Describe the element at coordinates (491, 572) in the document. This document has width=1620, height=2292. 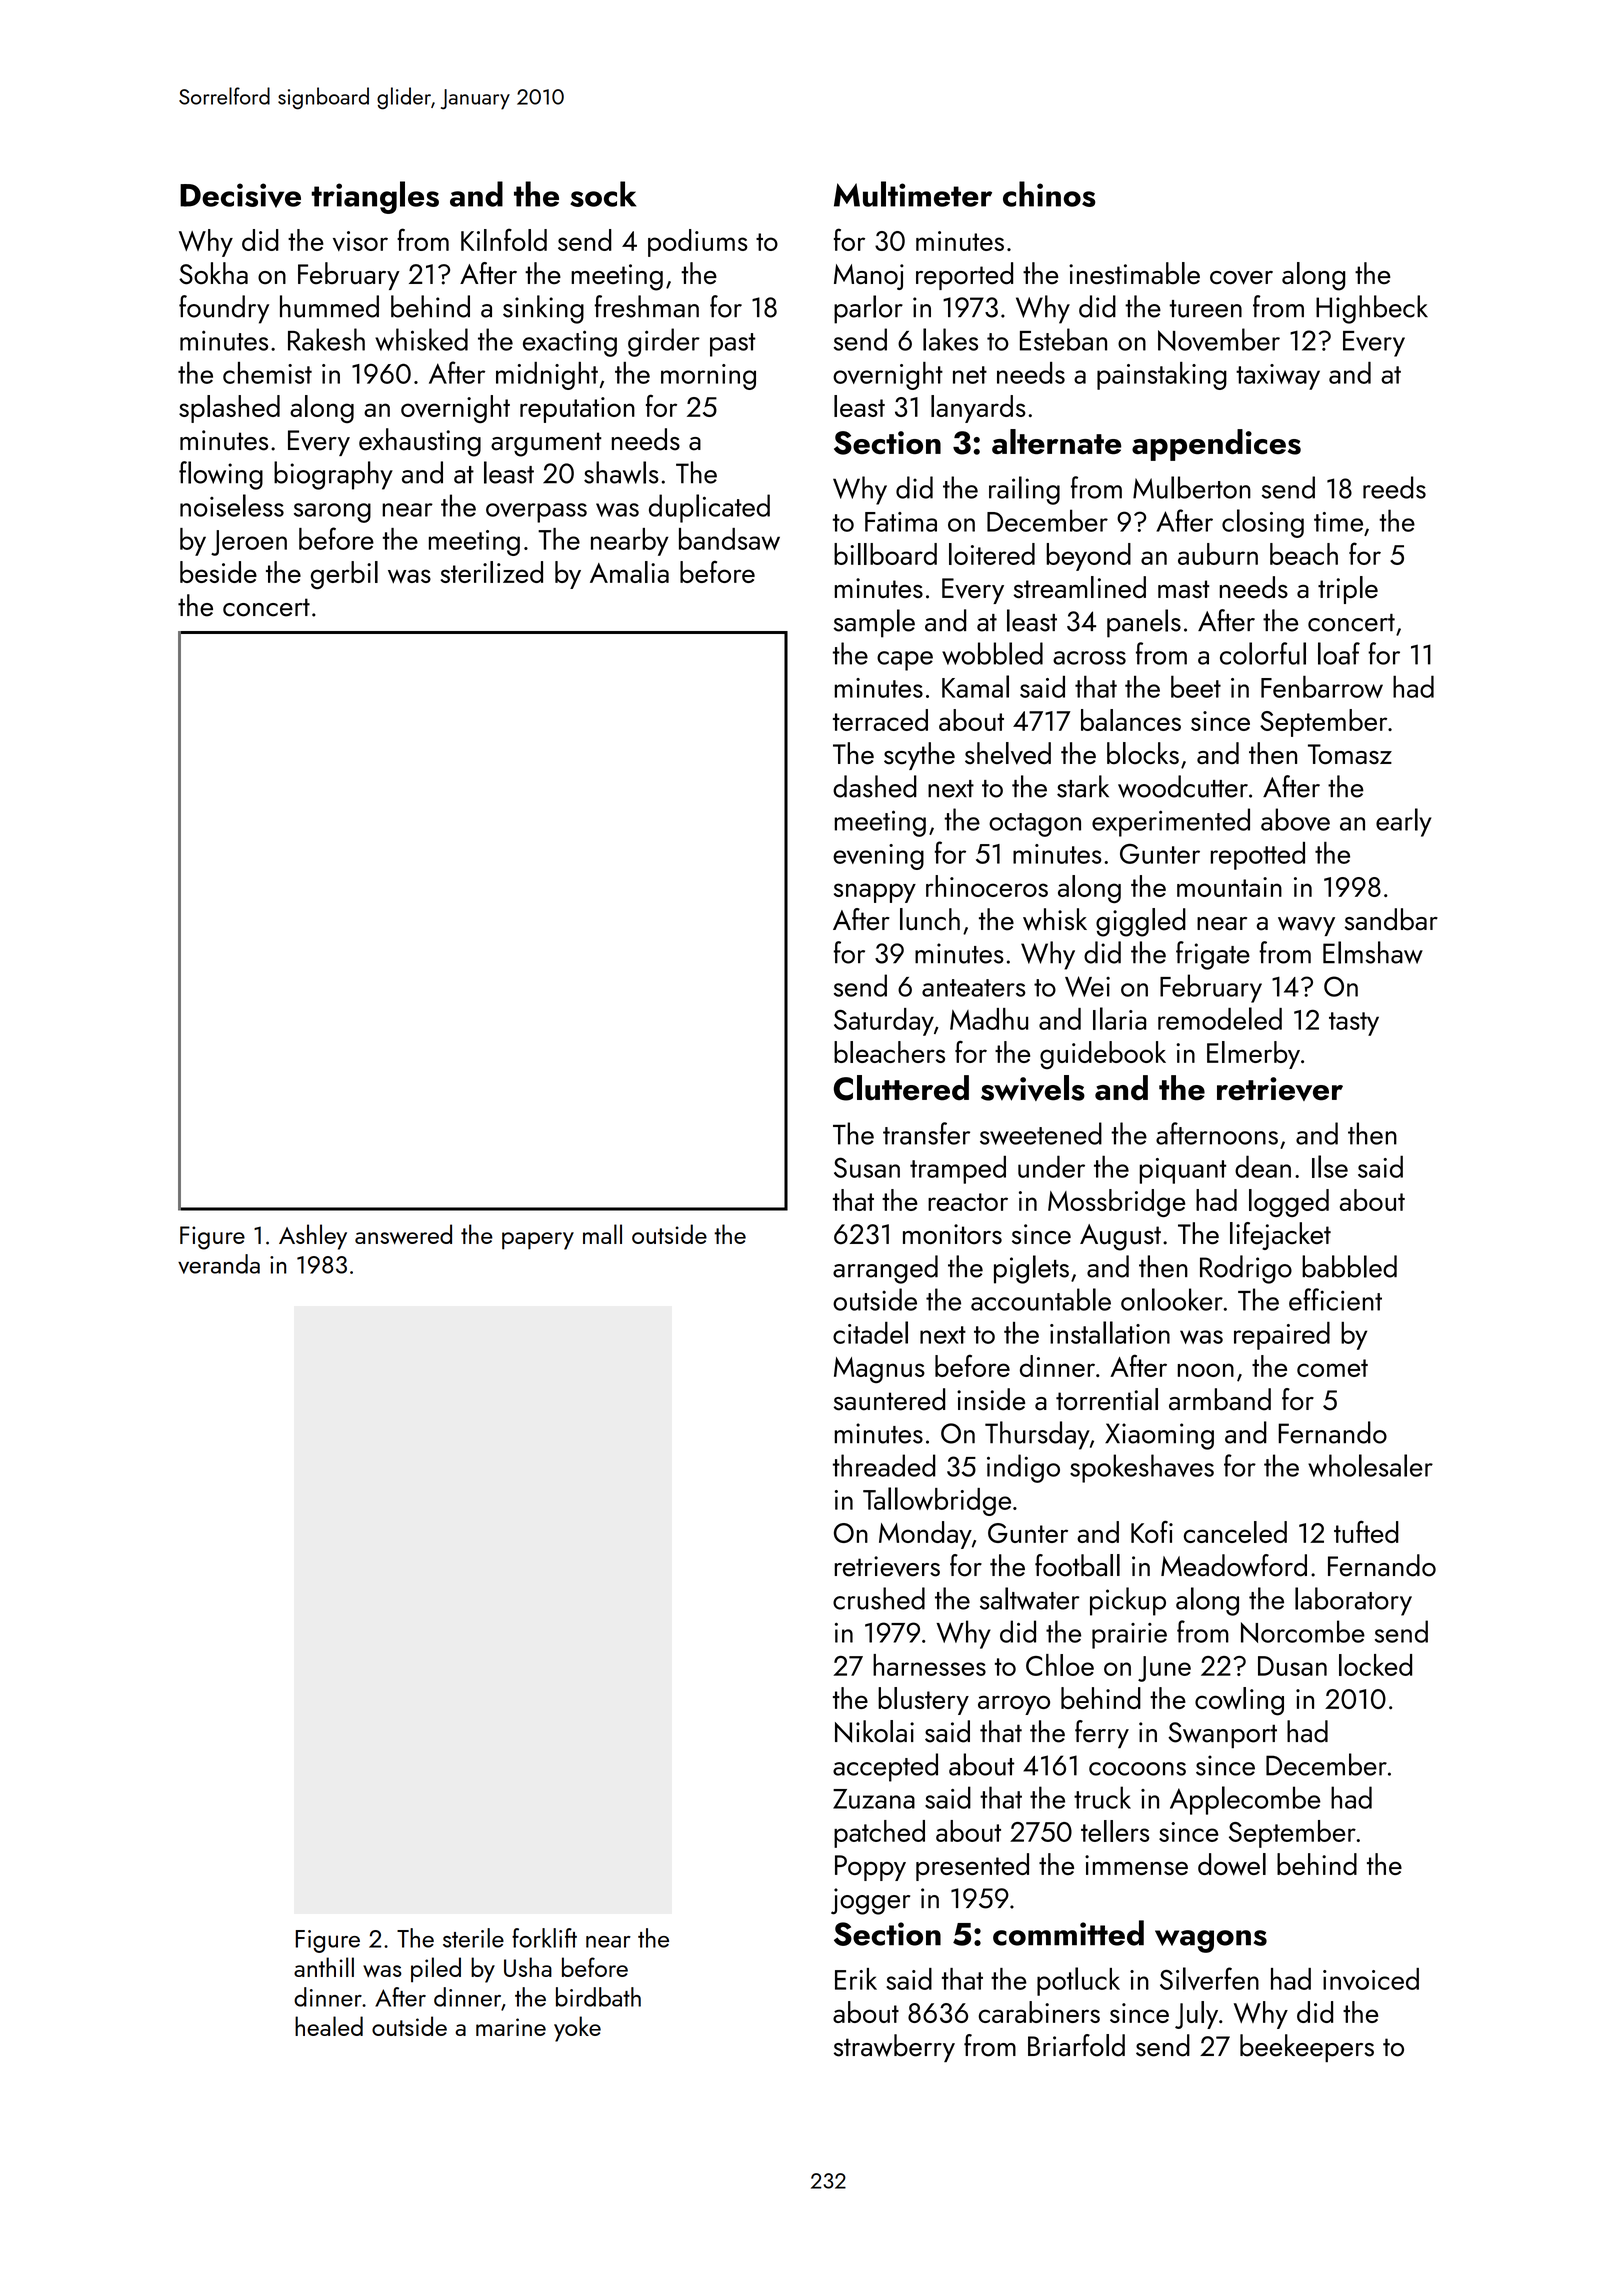
I see `sterilized` at that location.
